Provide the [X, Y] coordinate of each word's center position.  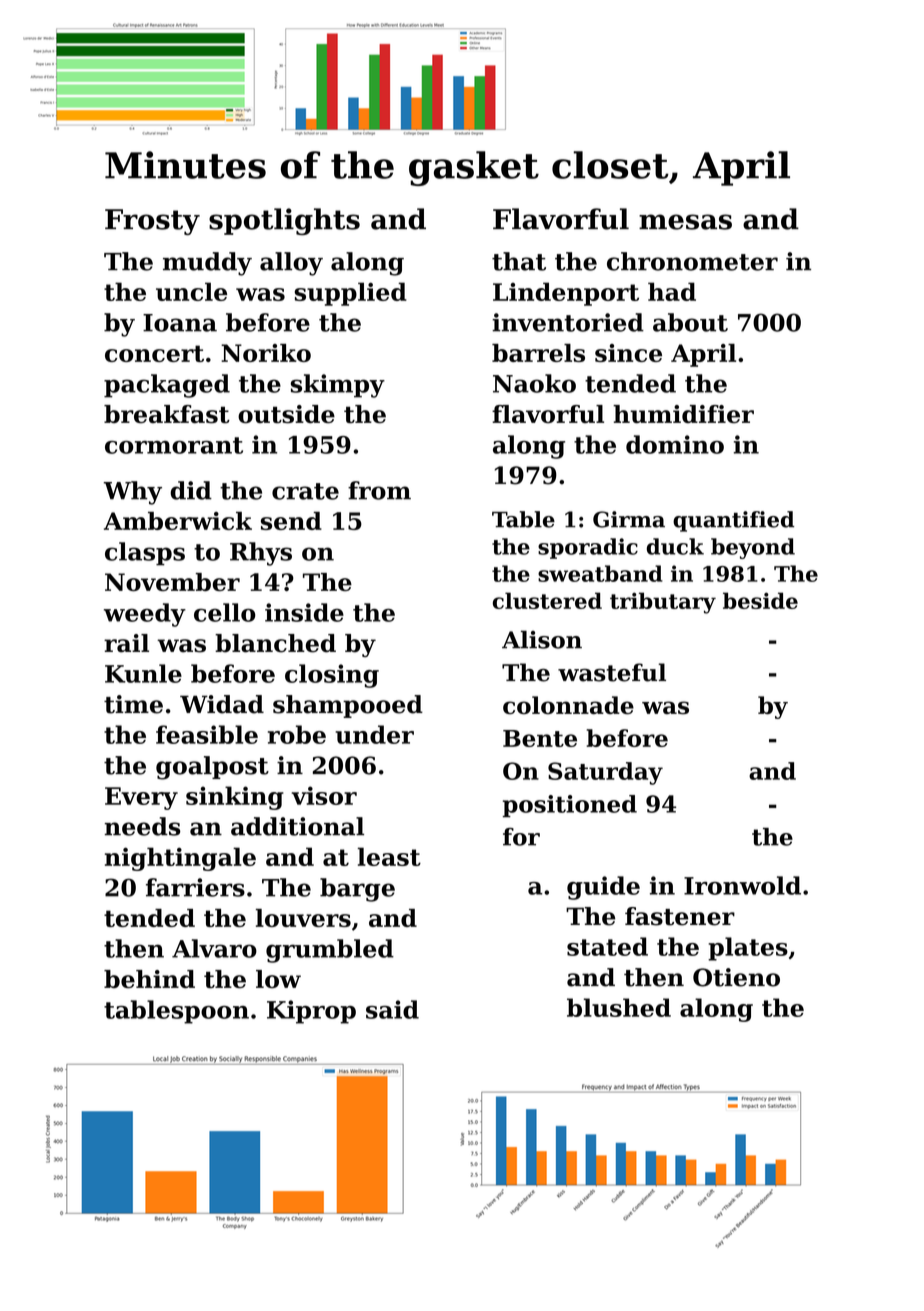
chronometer [692, 261]
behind [149, 979]
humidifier [683, 414]
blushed [619, 1007]
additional [297, 826]
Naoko [534, 383]
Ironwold [742, 885]
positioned [570, 806]
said [392, 1009]
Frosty [152, 222]
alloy [291, 264]
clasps [145, 554]
